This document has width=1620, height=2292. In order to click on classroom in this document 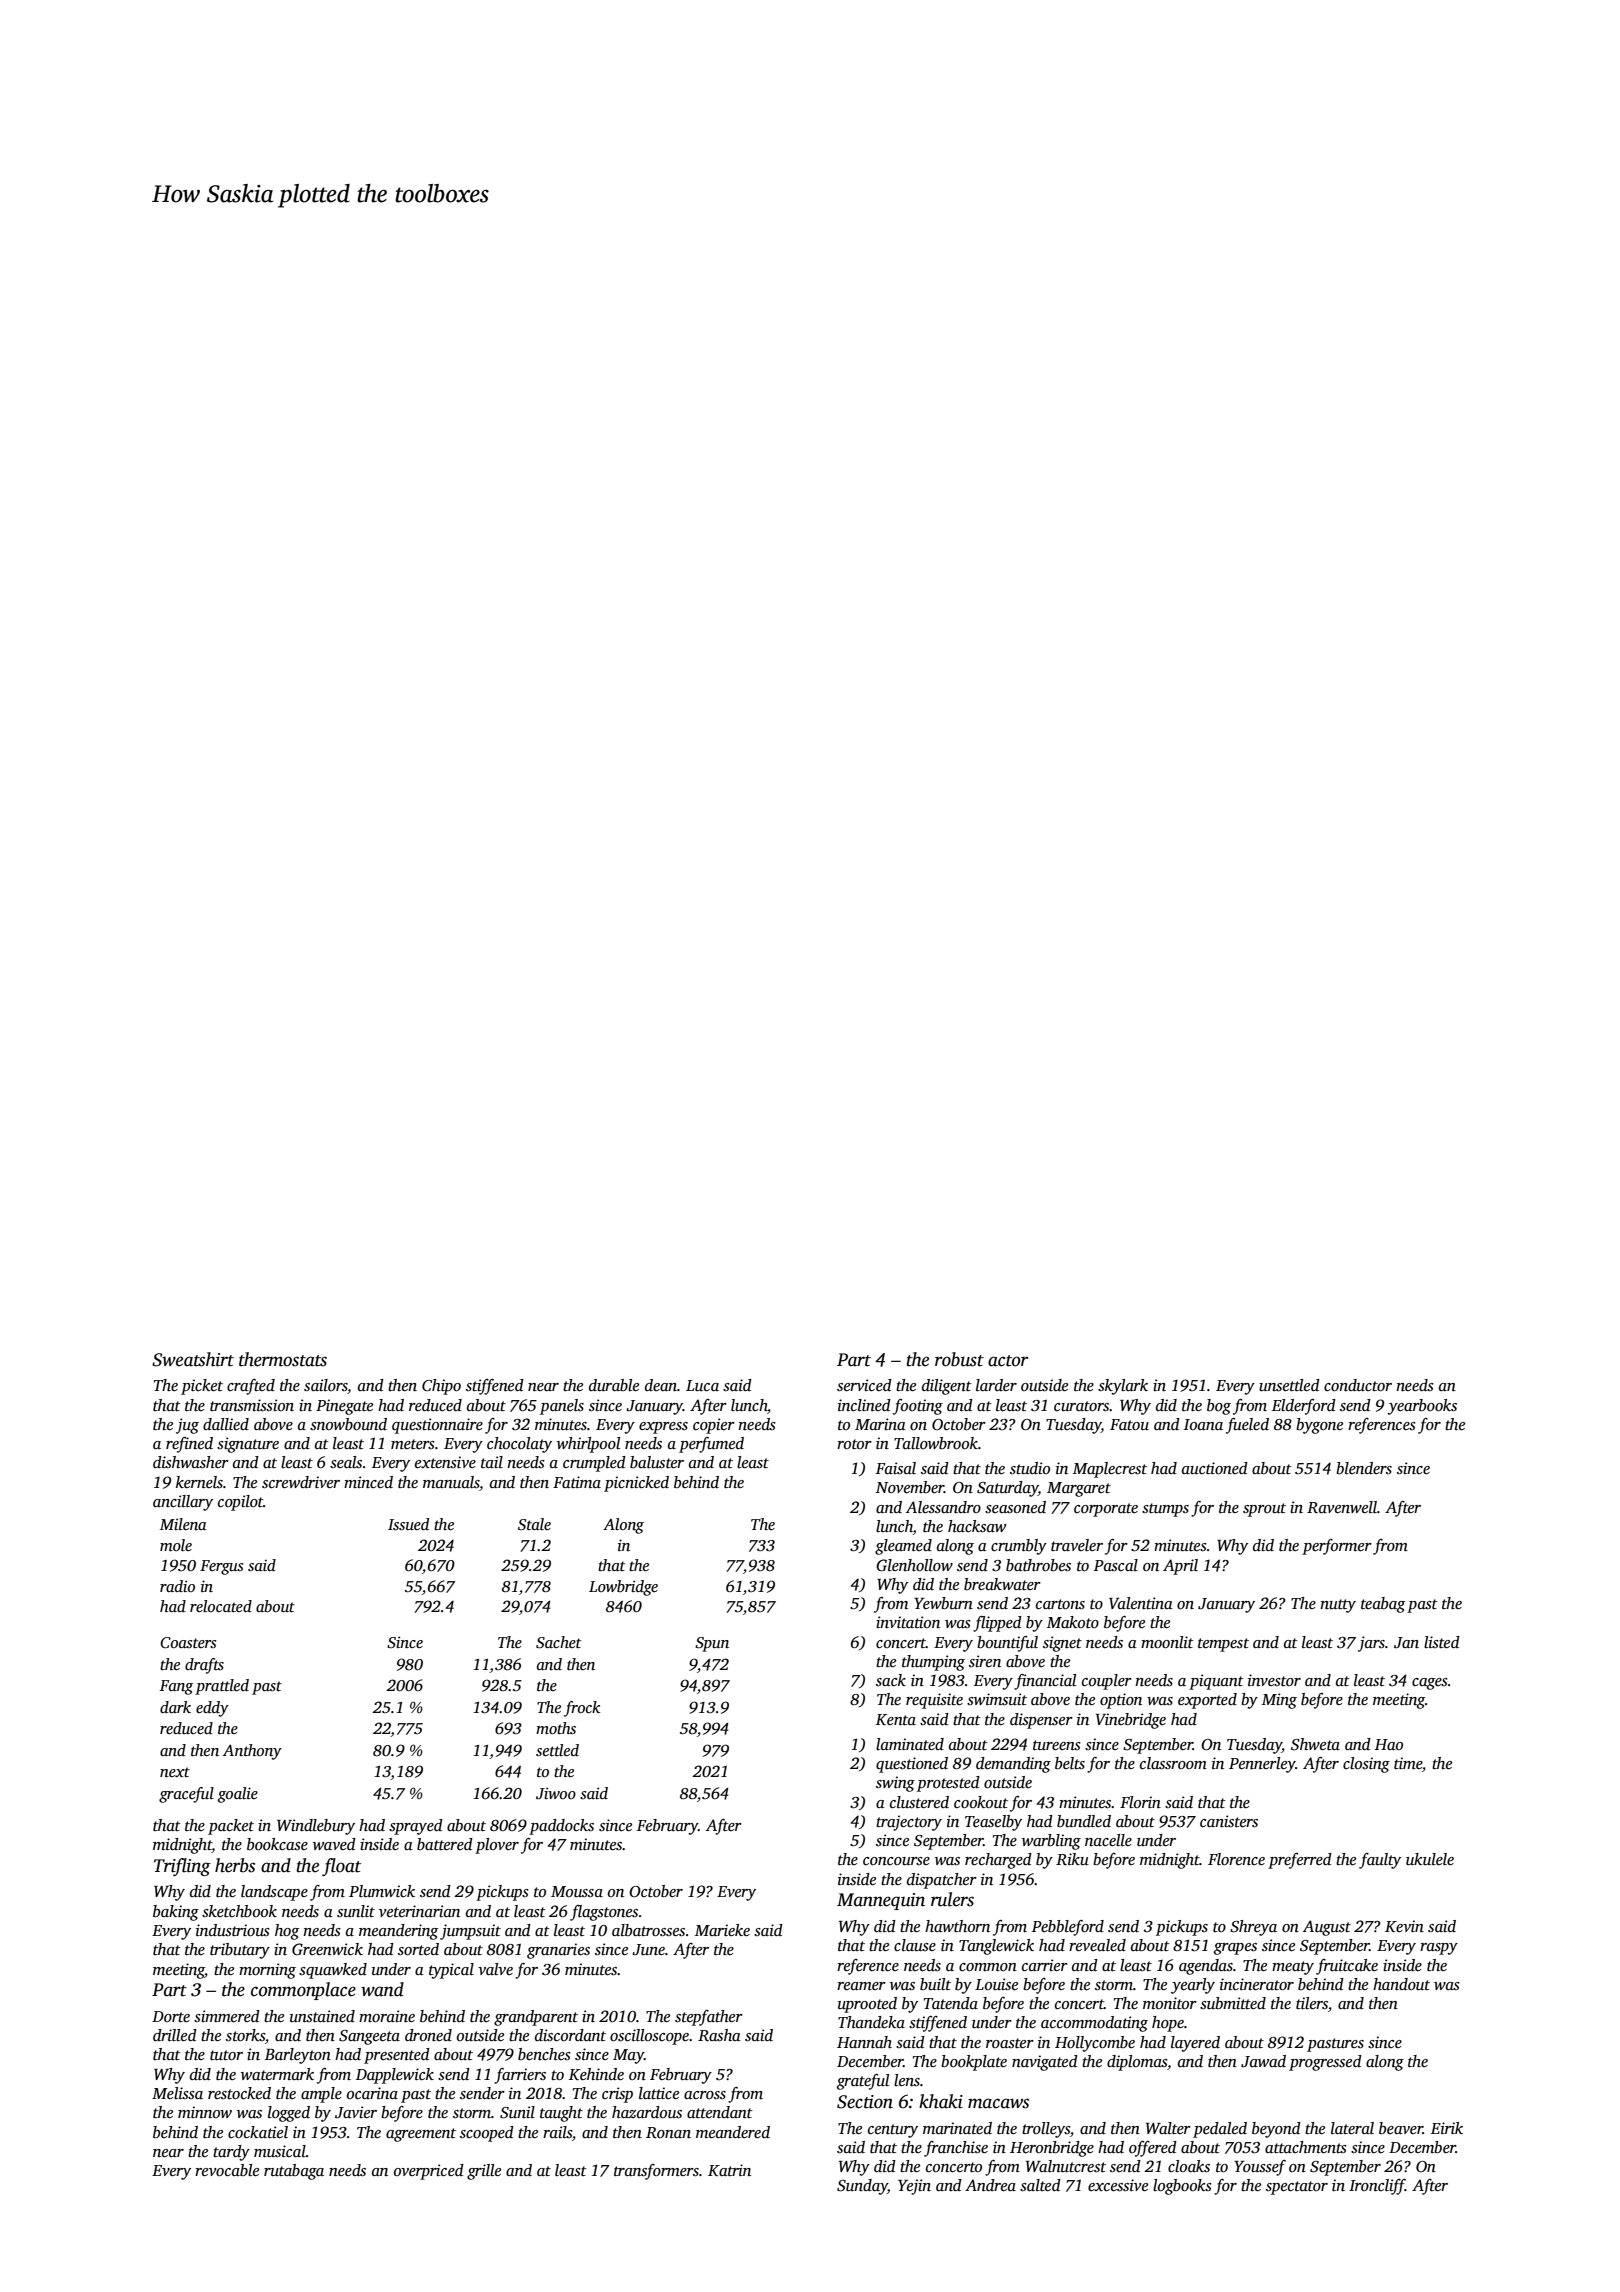, I will do `click(1173, 1763)`.
